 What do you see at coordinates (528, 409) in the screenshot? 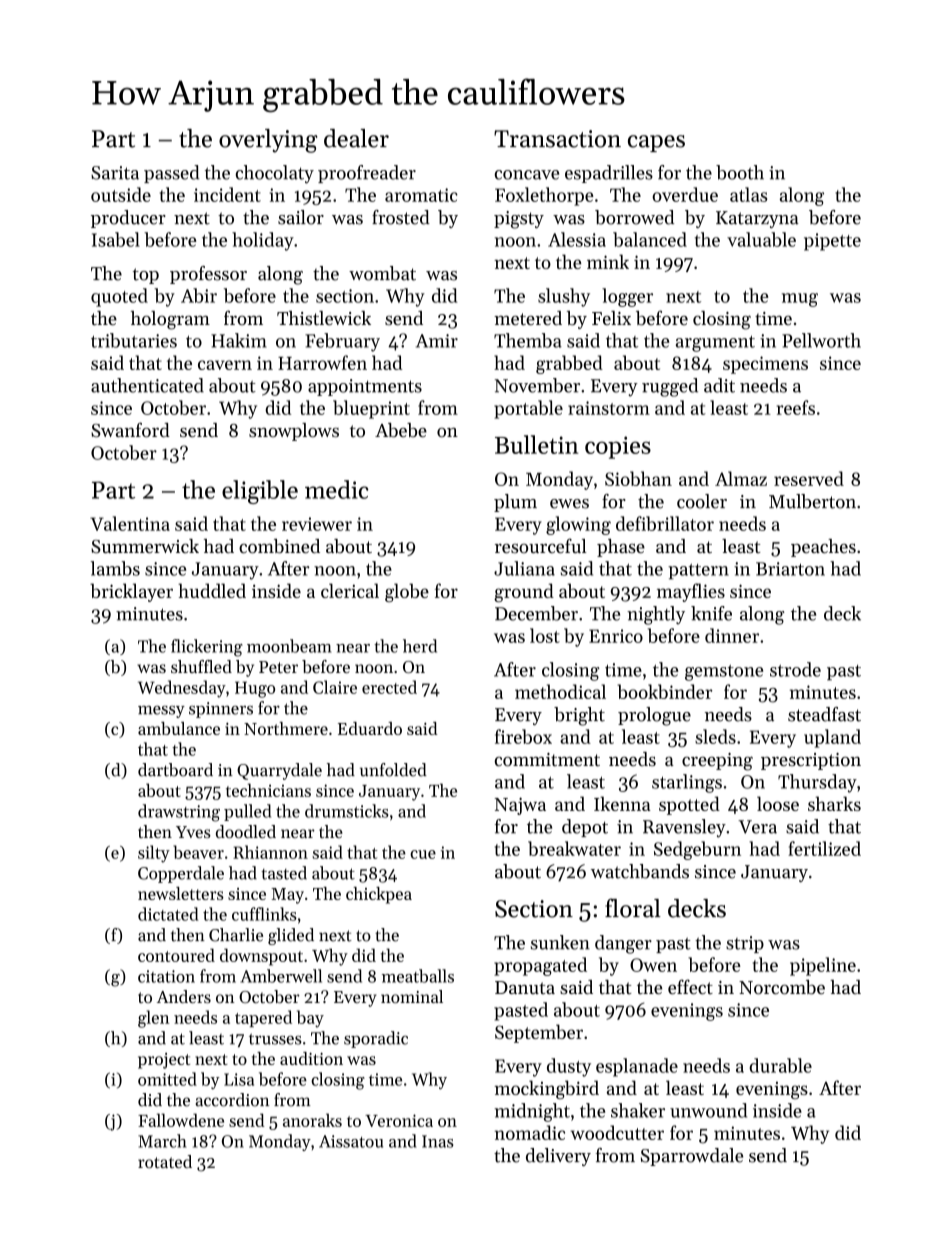
I see `portable` at bounding box center [528, 409].
